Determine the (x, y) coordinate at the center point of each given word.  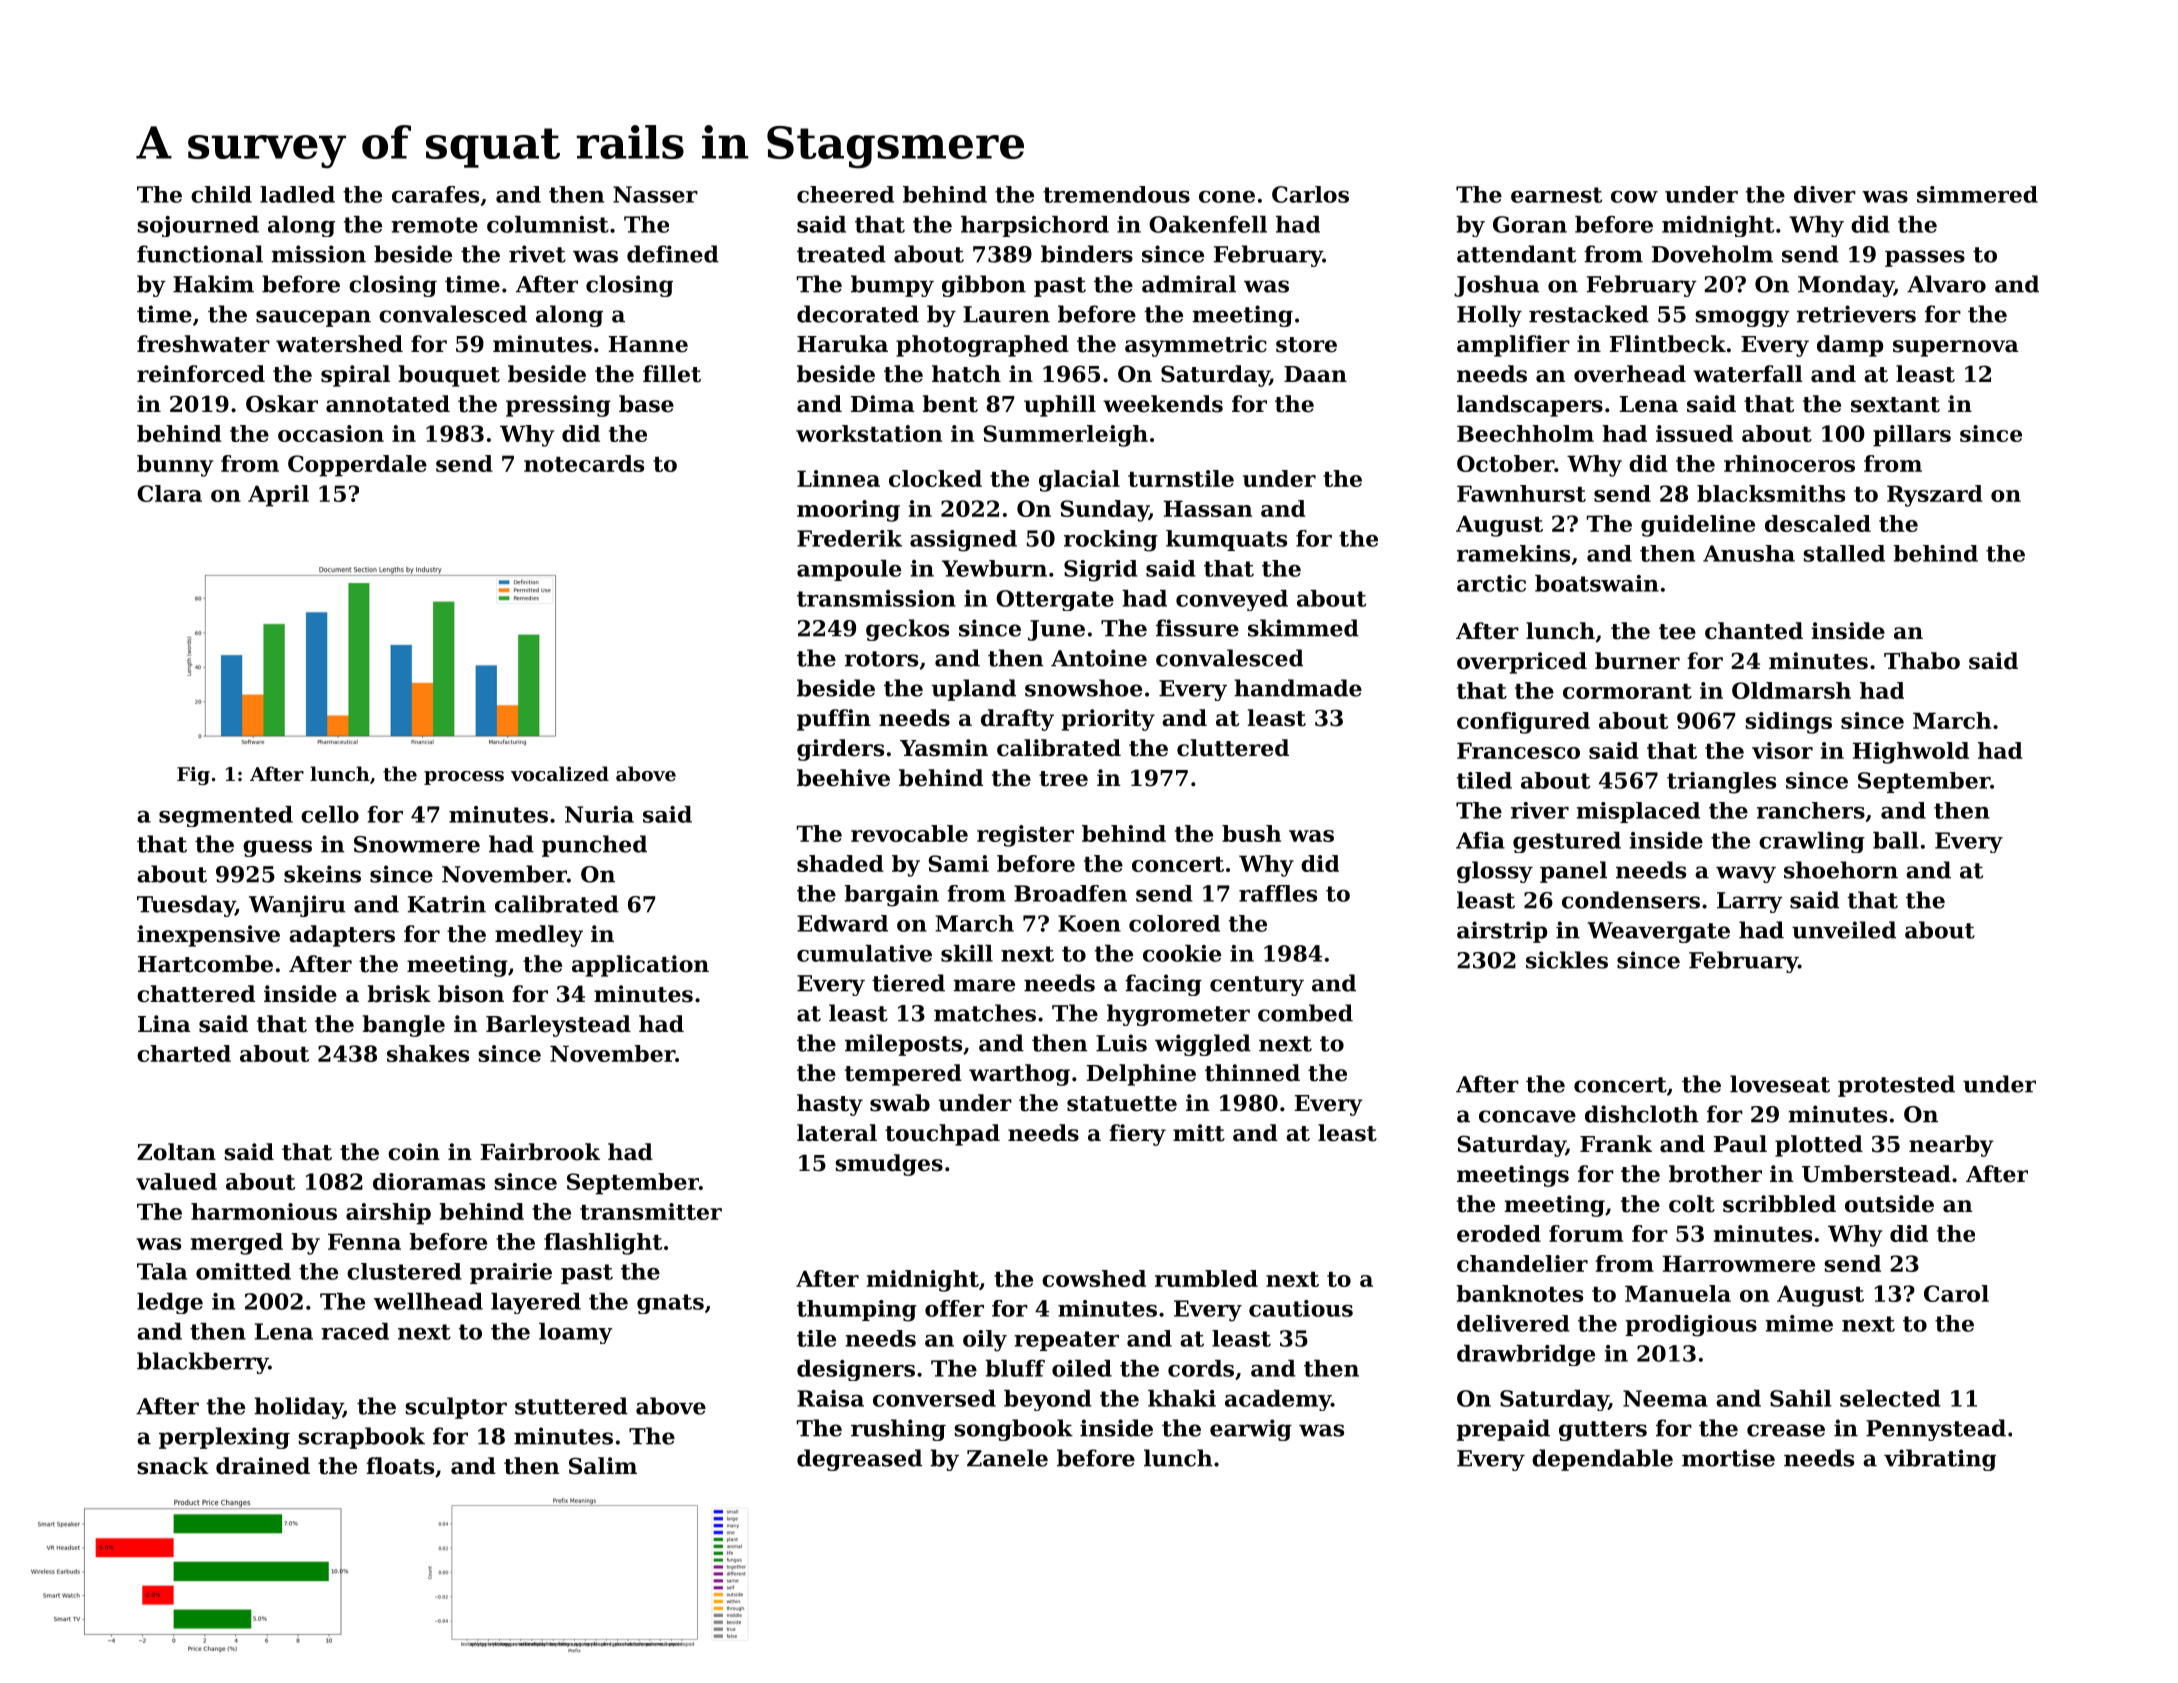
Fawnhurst (1521, 493)
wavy (1746, 874)
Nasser (655, 194)
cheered (845, 194)
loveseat (1780, 1084)
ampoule (849, 570)
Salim (603, 1466)
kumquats (1226, 540)
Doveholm (1712, 254)
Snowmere (417, 844)
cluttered (1233, 748)
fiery (1137, 1135)
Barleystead (558, 1026)
